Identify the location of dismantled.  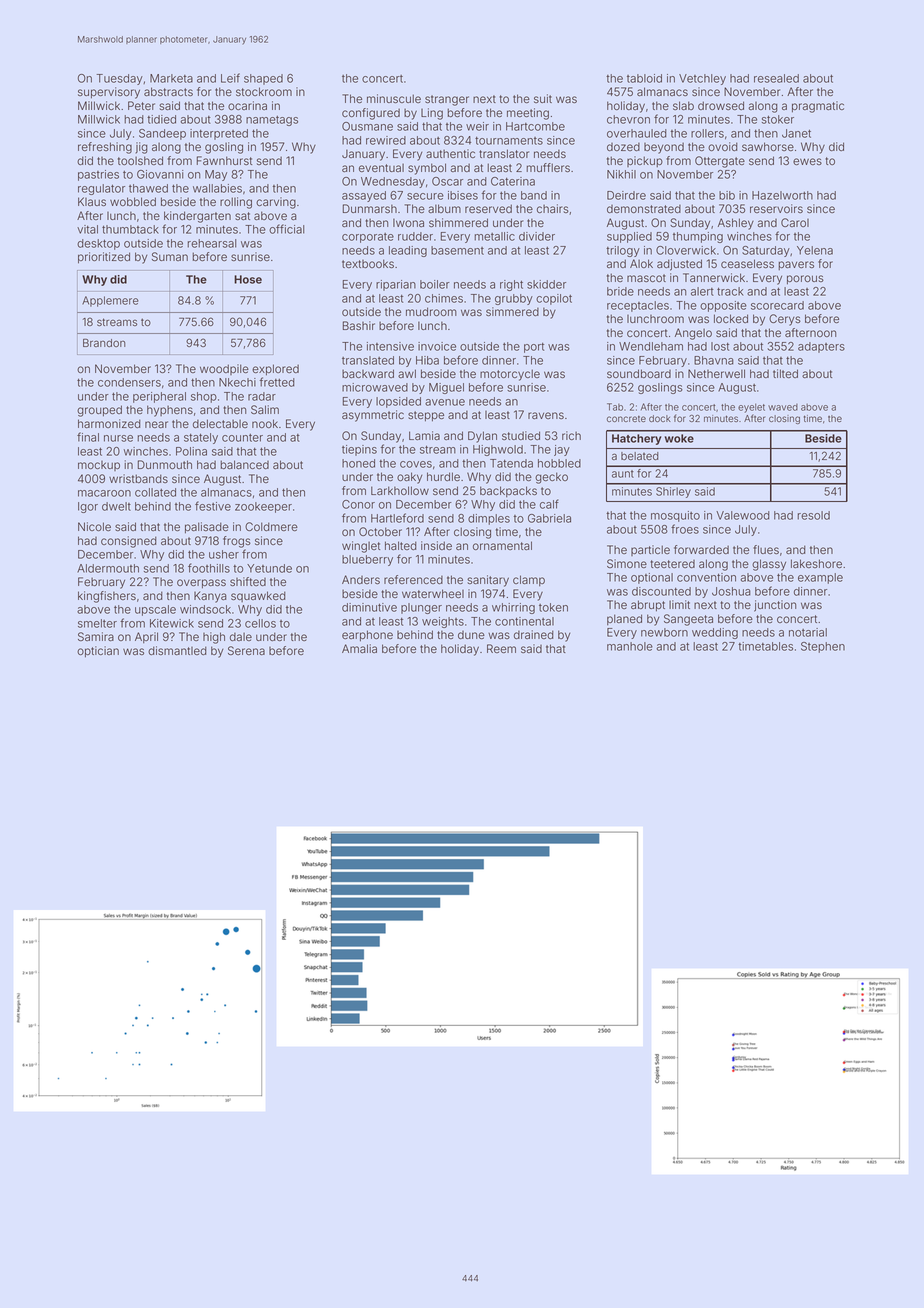
(177, 650).
